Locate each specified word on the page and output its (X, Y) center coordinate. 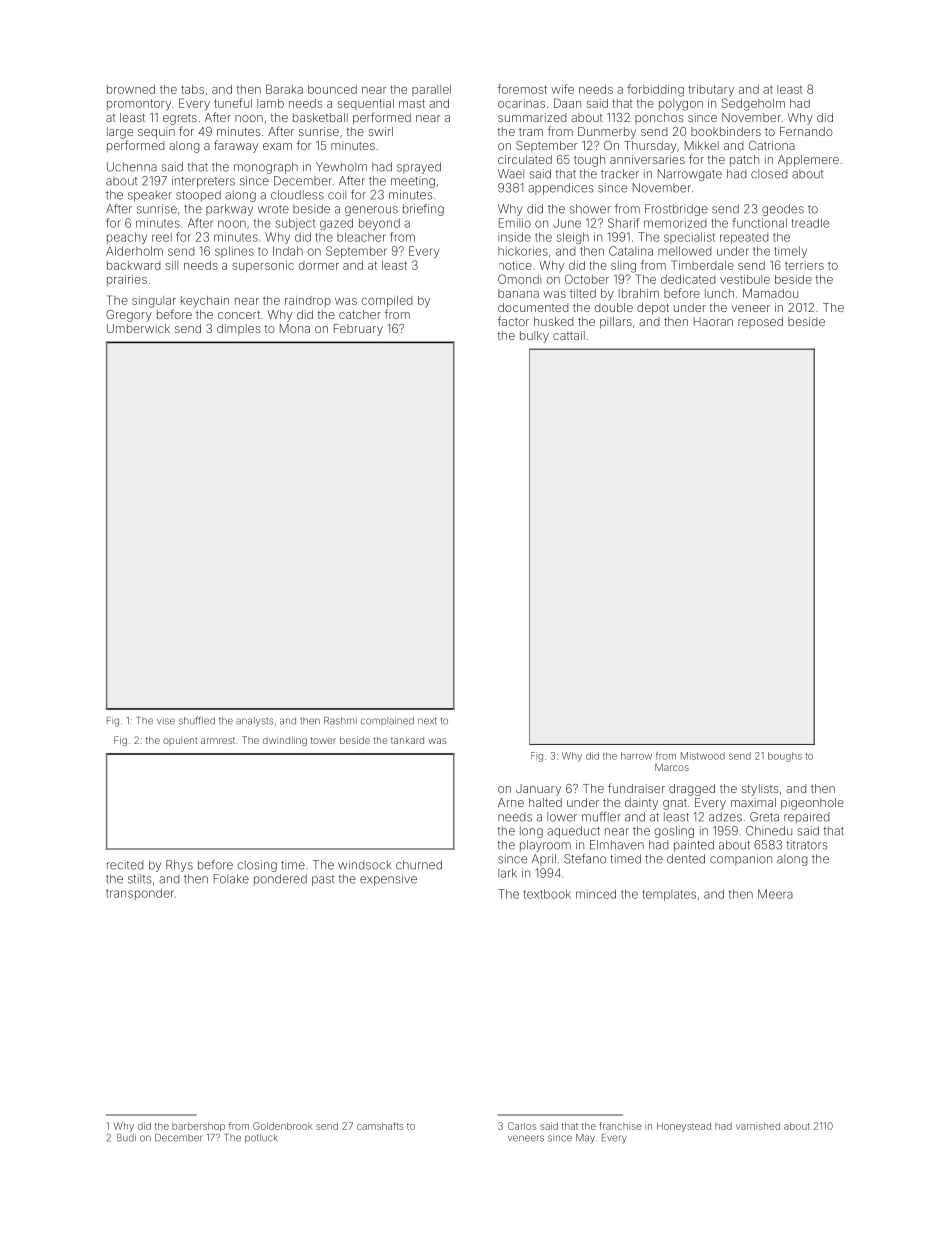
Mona (295, 328)
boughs (785, 757)
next (427, 721)
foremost (522, 89)
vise (166, 721)
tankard (407, 740)
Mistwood (703, 756)
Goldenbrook (283, 1126)
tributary (711, 91)
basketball (320, 117)
